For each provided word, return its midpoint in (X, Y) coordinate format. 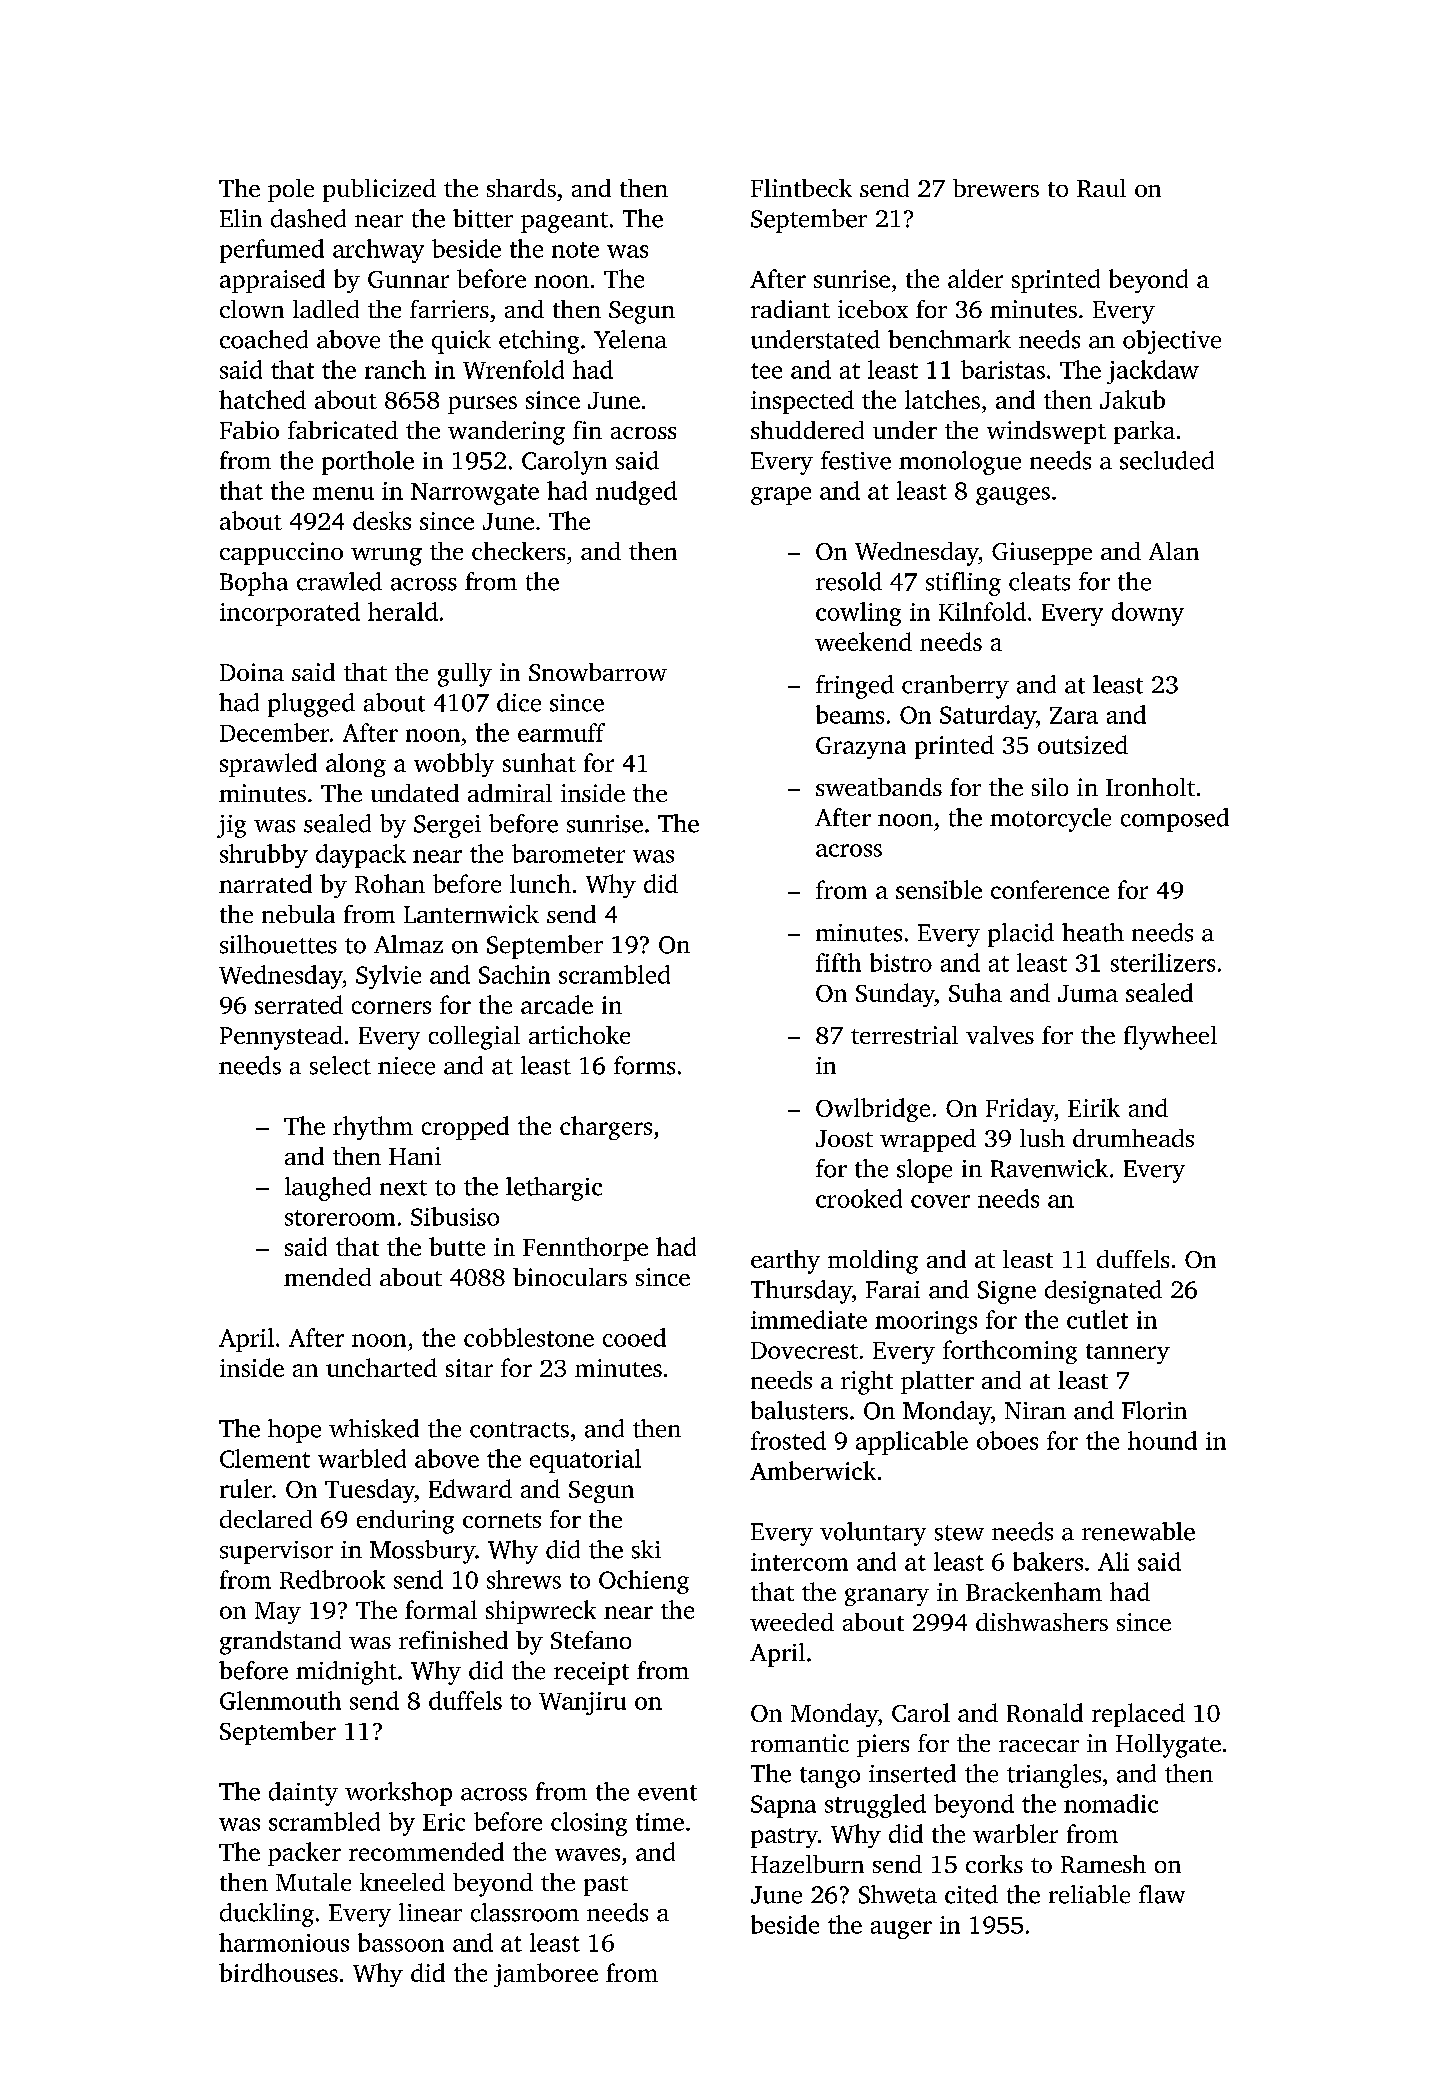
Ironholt (1150, 787)
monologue (960, 463)
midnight (346, 1673)
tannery (1128, 1354)
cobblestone (529, 1337)
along (356, 765)
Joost (844, 1138)
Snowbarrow (598, 672)
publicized (379, 190)
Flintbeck (801, 188)
